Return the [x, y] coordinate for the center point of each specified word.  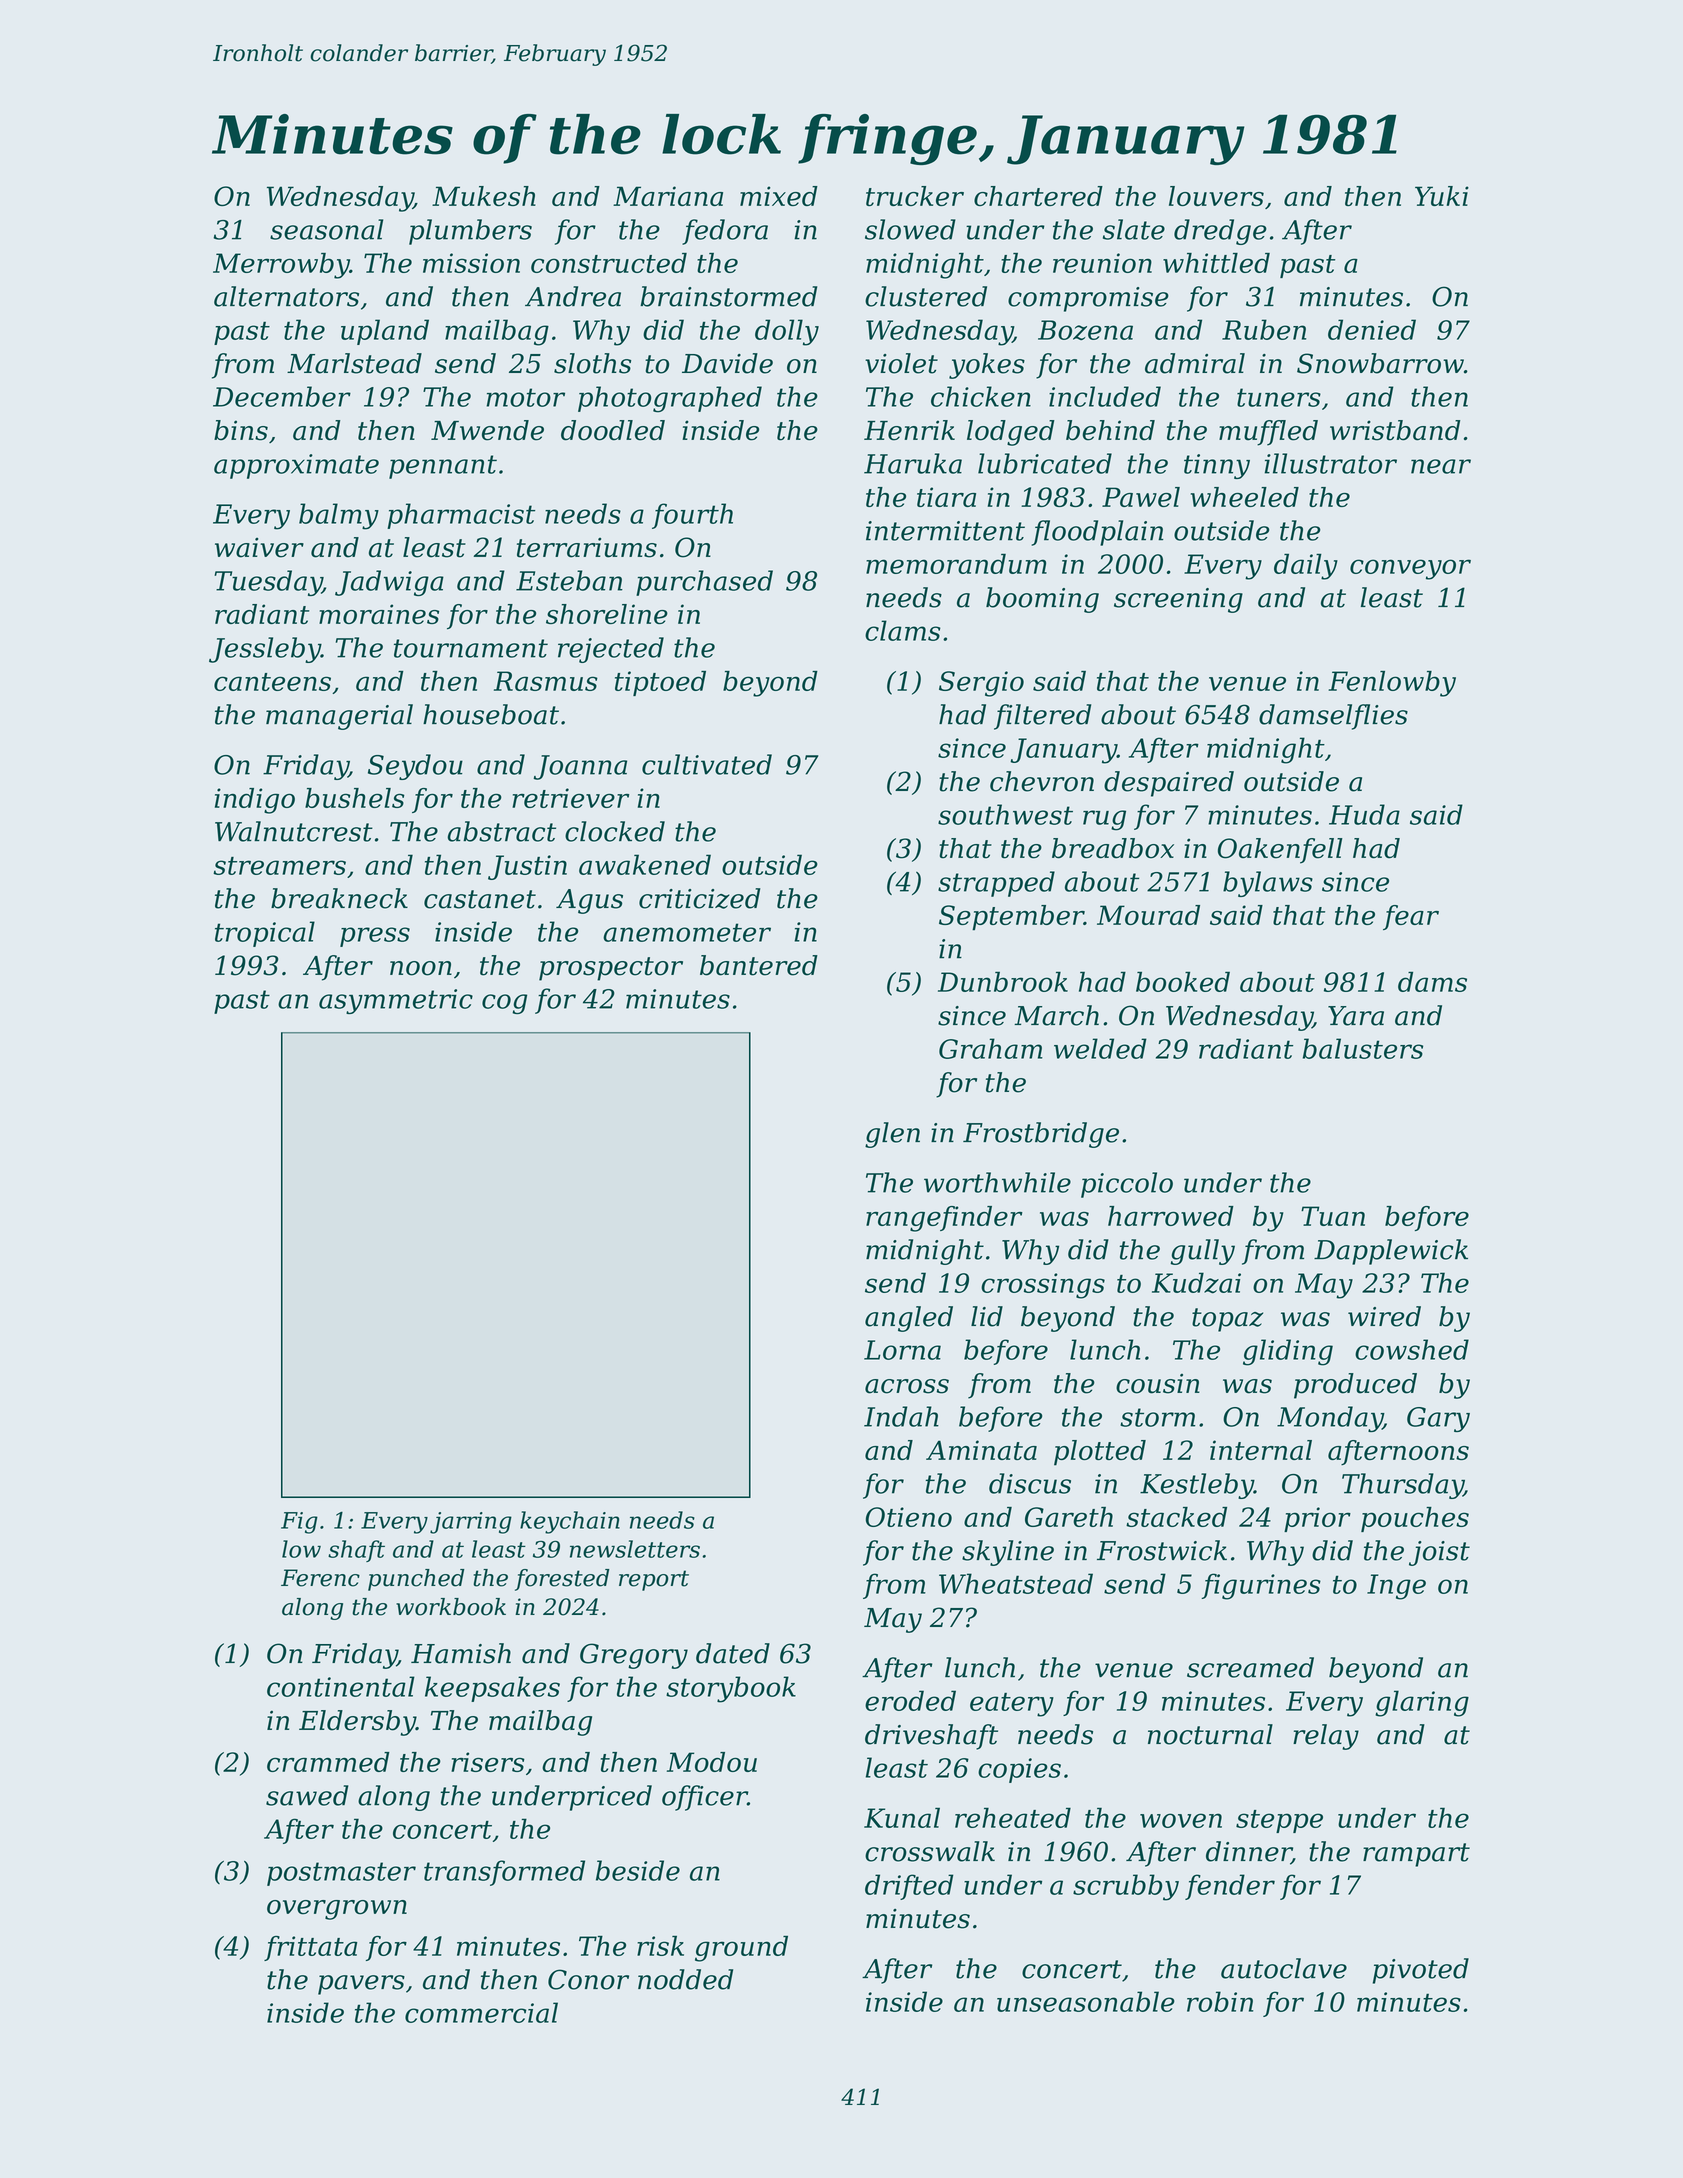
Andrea [573, 296]
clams [903, 630]
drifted [909, 1887]
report [654, 1580]
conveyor [1410, 569]
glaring [1422, 1703]
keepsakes [492, 1689]
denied [1372, 329]
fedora [725, 232]
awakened [645, 864]
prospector [611, 969]
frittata [311, 1948]
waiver [259, 548]
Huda [1364, 814]
